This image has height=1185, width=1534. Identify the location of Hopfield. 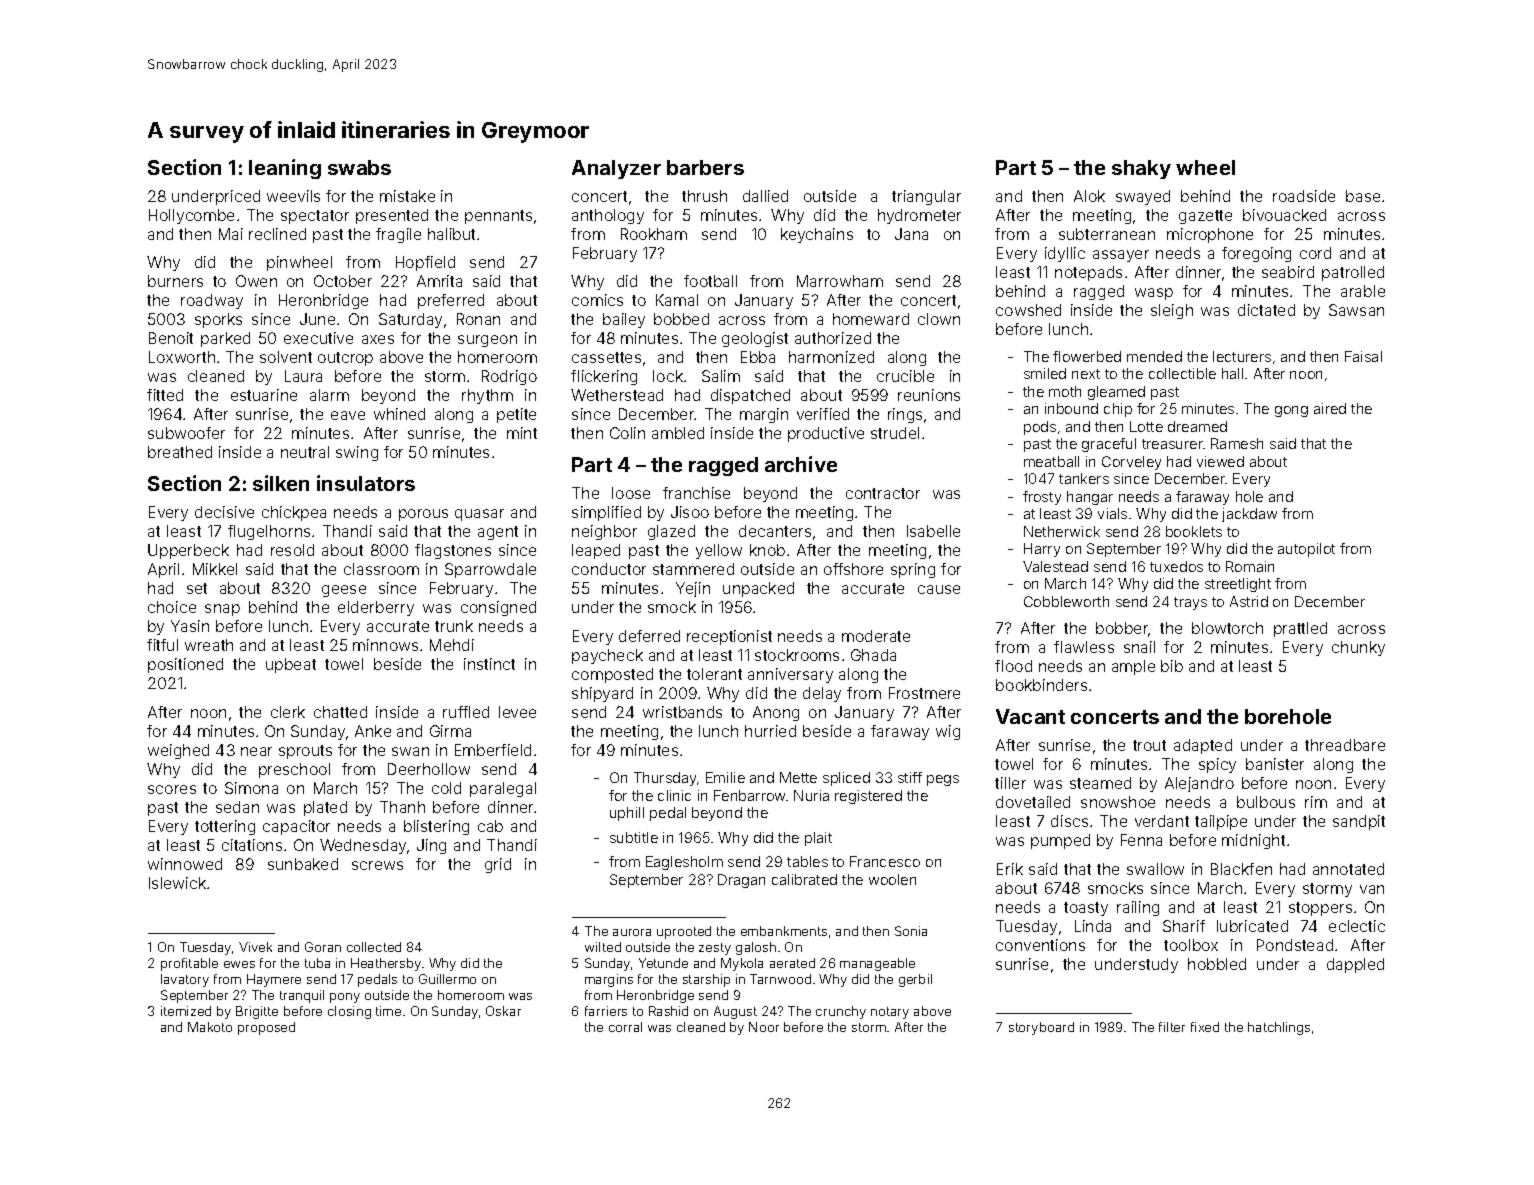
(425, 263).
